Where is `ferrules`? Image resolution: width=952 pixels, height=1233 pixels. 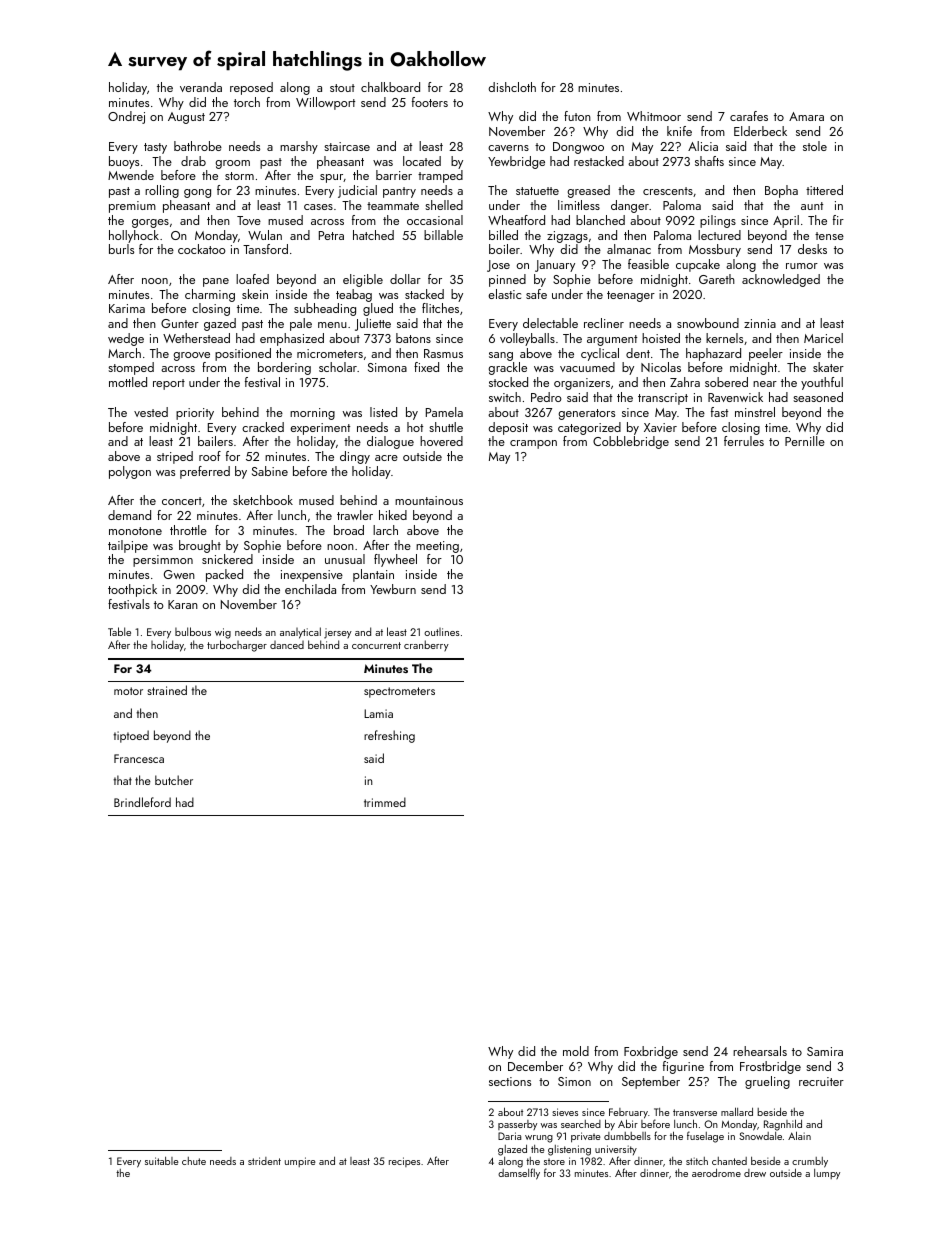 ferrules is located at coordinates (744, 441).
